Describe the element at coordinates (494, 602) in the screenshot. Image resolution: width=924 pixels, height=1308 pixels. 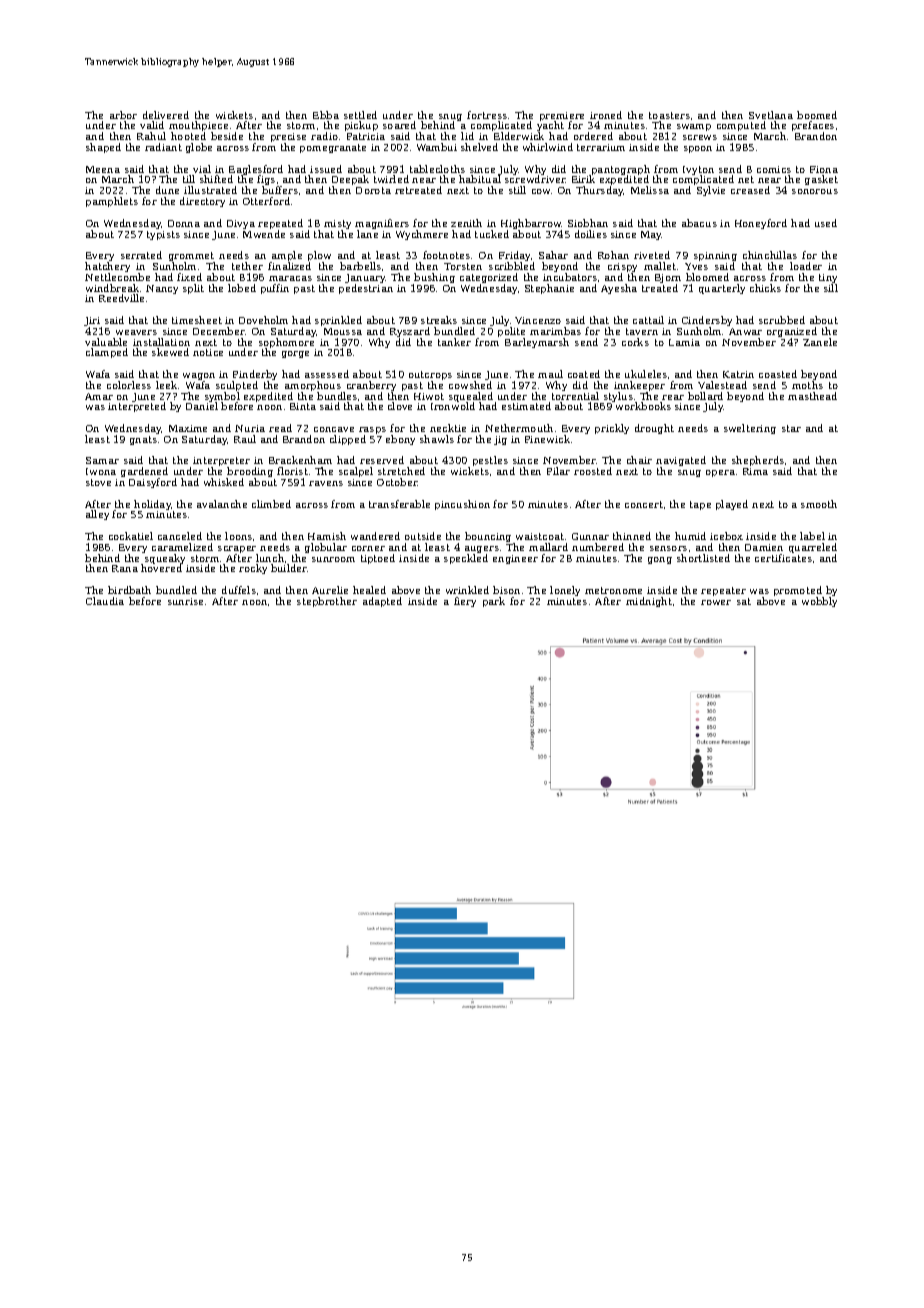
I see `park` at that location.
